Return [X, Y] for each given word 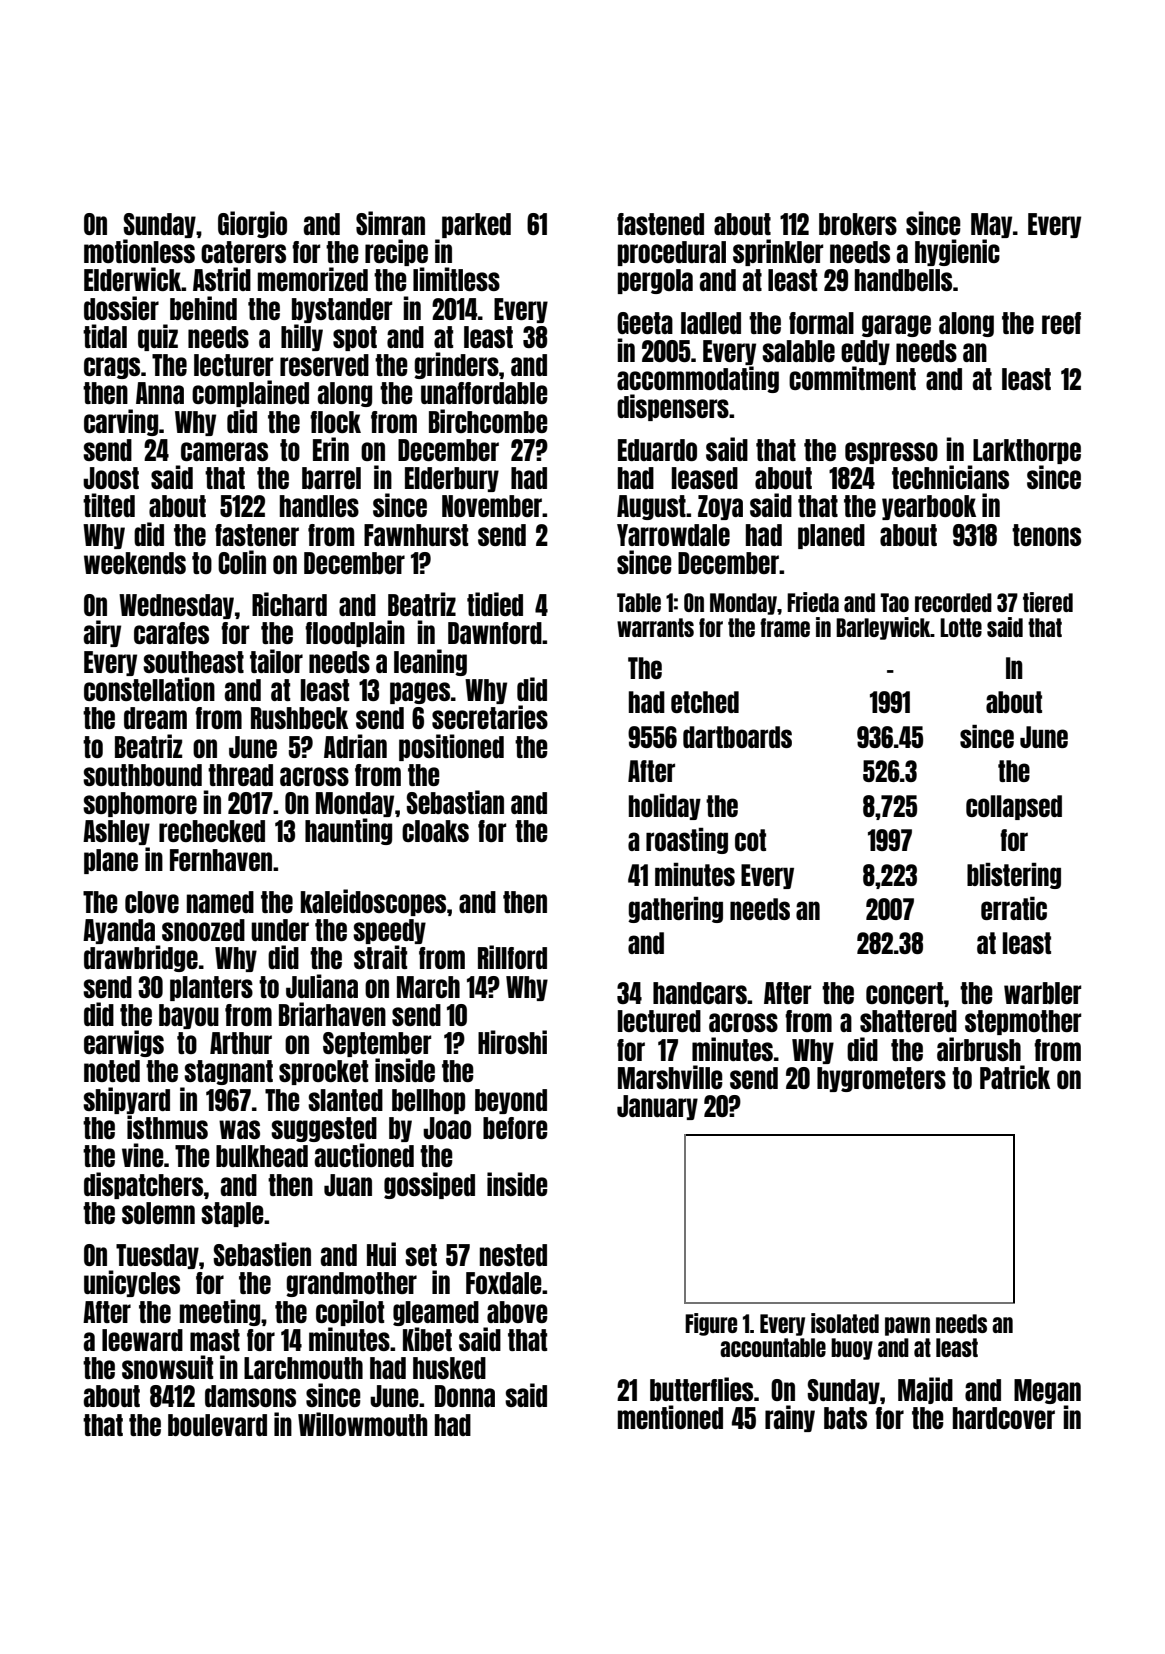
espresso [891, 453]
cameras [224, 451]
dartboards [737, 737]
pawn [907, 1326]
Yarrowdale [673, 535]
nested [513, 1255]
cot [750, 840]
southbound [142, 775]
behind [203, 308]
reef [1061, 323]
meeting [220, 1312]
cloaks [435, 831]
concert [905, 993]
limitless [456, 279]
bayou [189, 1016]
